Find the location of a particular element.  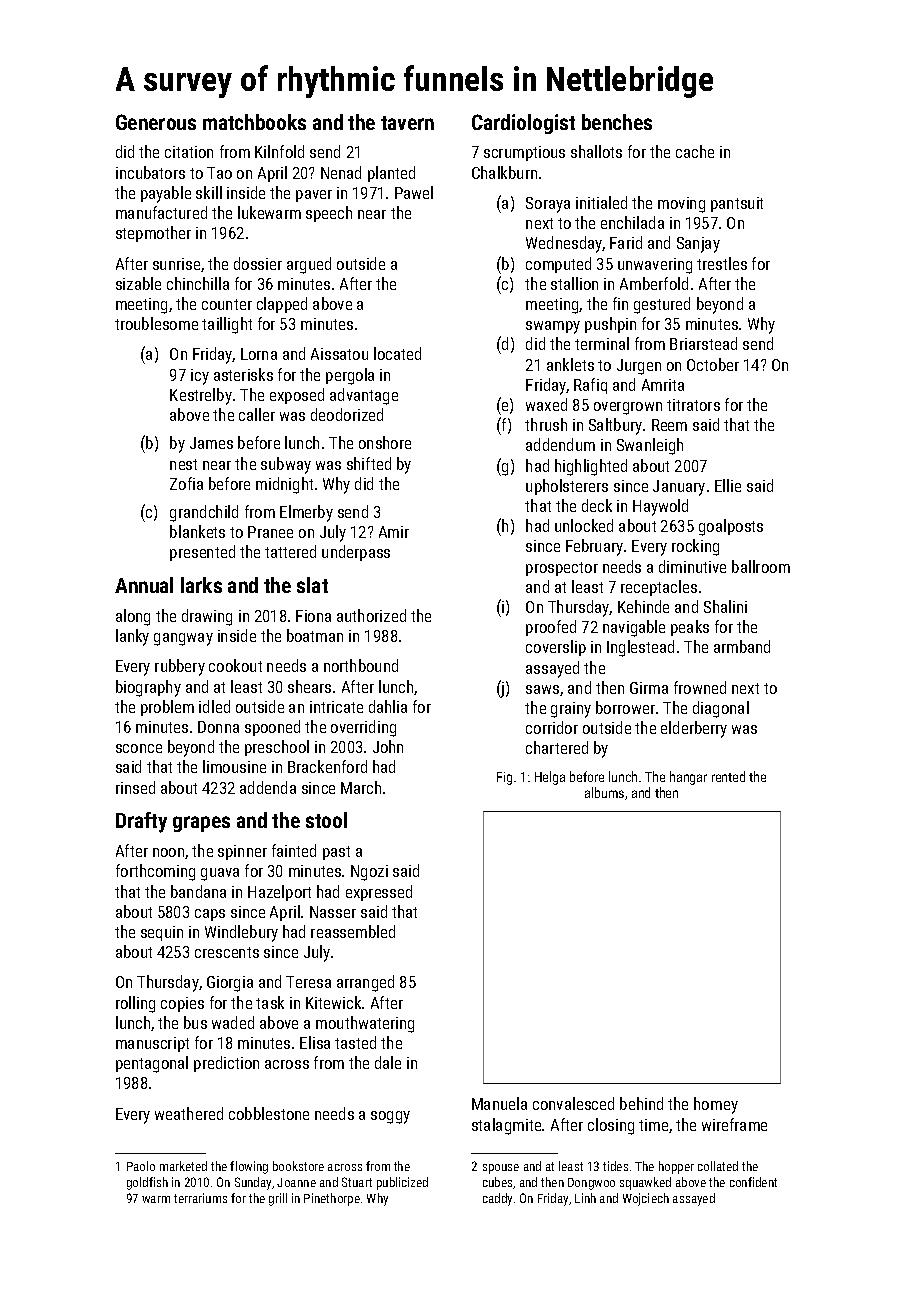

cache is located at coordinates (695, 151).
